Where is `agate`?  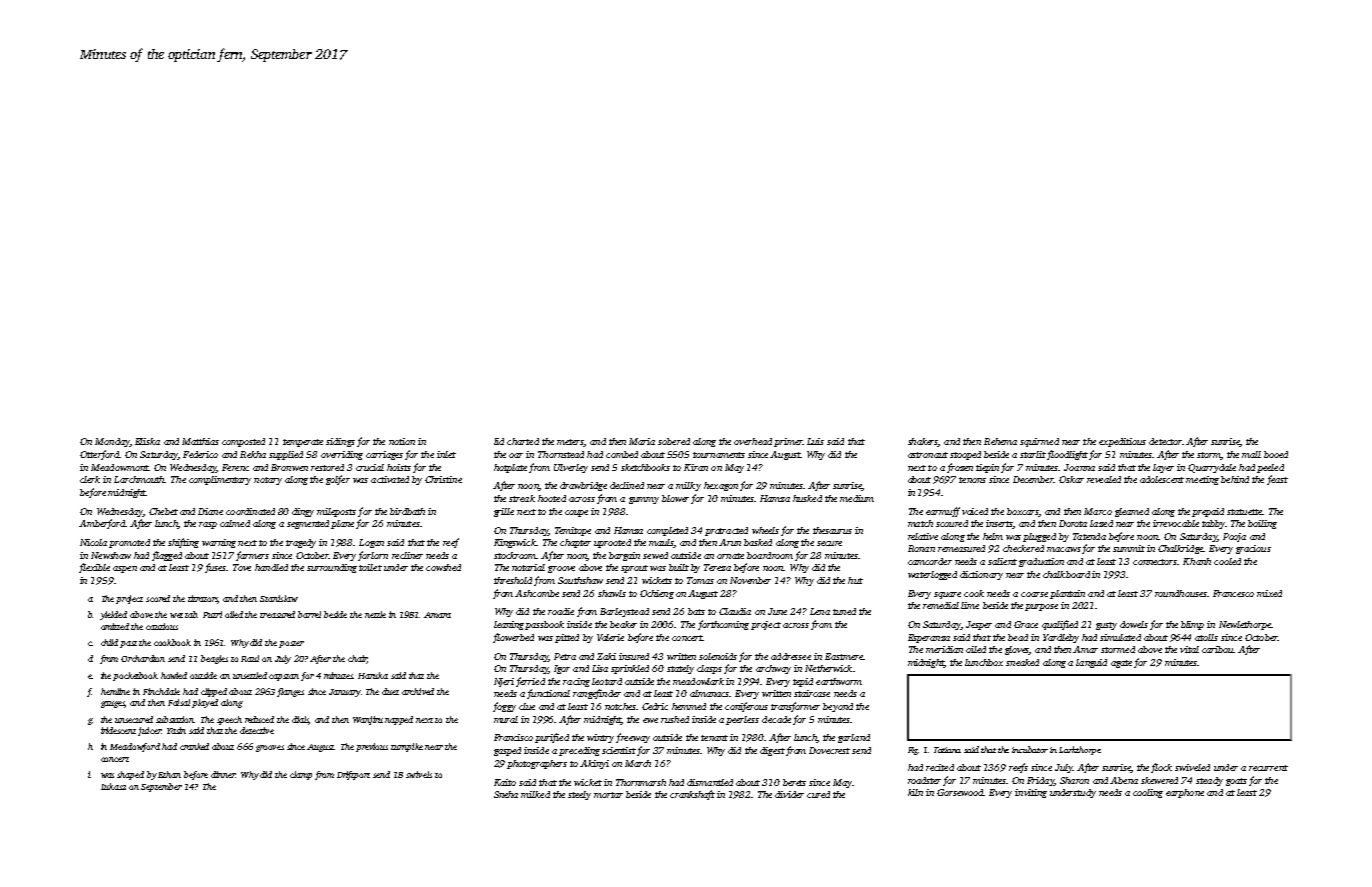
agate is located at coordinates (1121, 664).
